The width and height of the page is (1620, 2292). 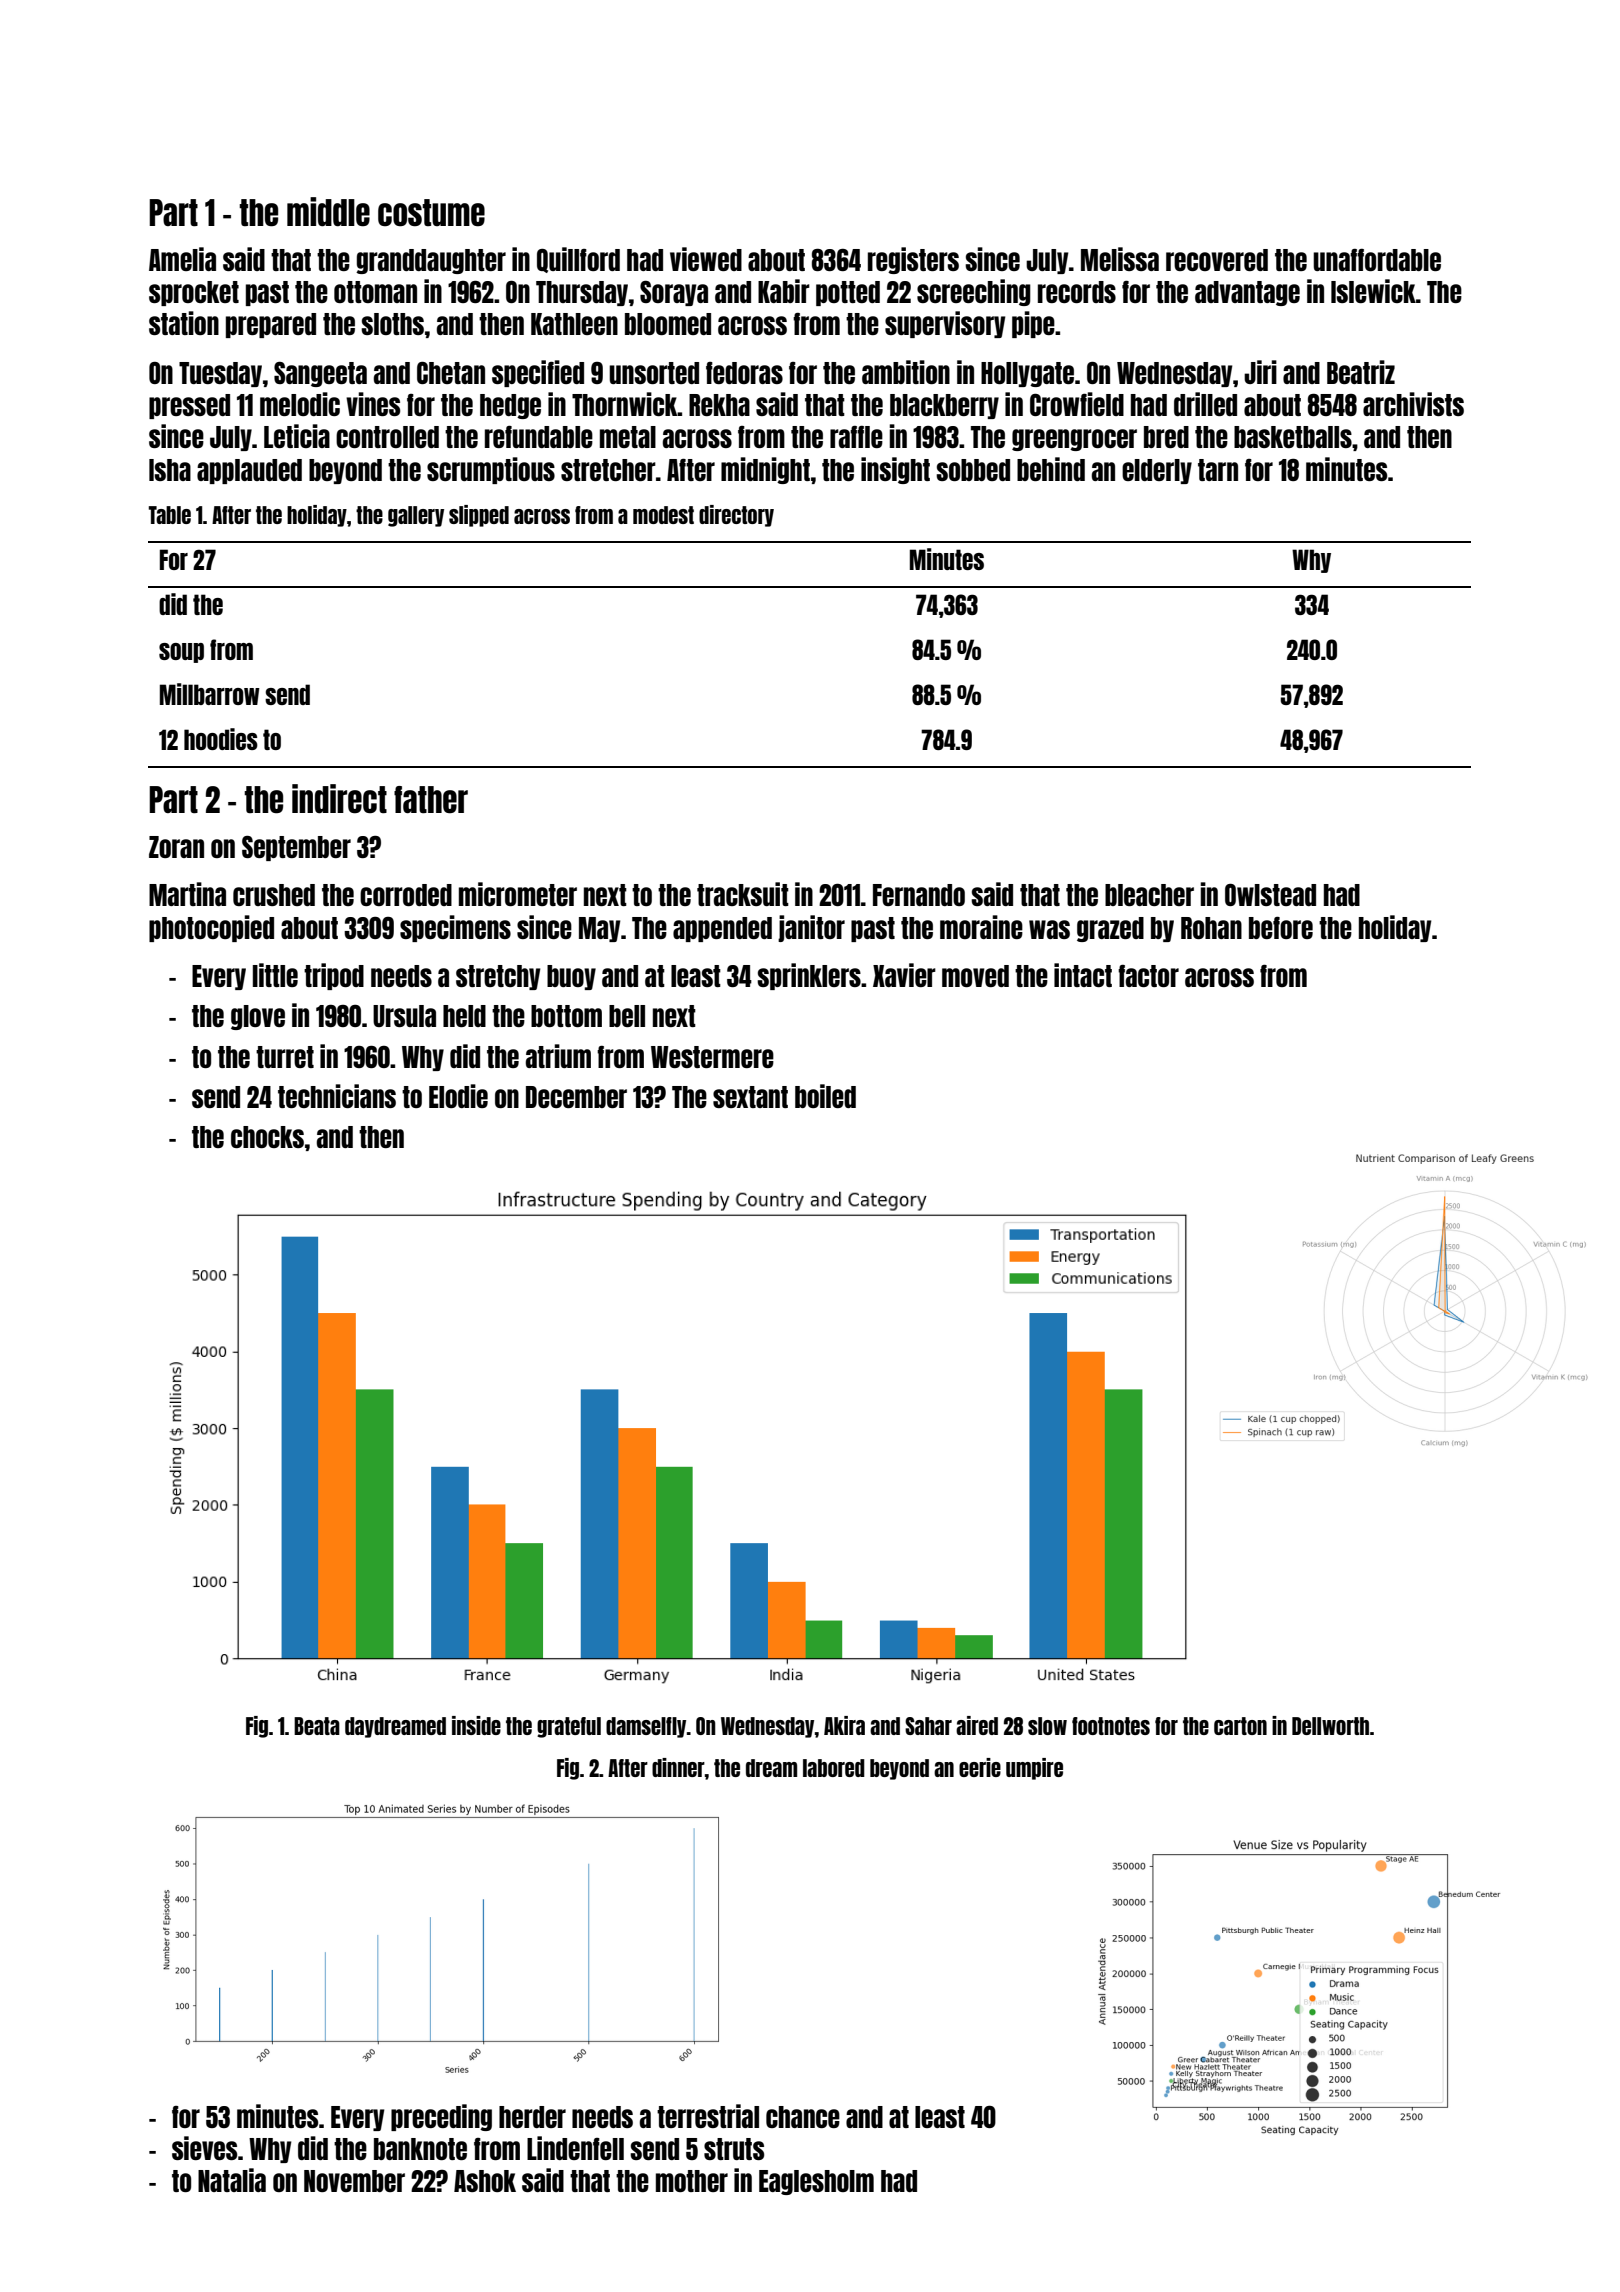 I want to click on Owlstead, so click(x=1270, y=895).
